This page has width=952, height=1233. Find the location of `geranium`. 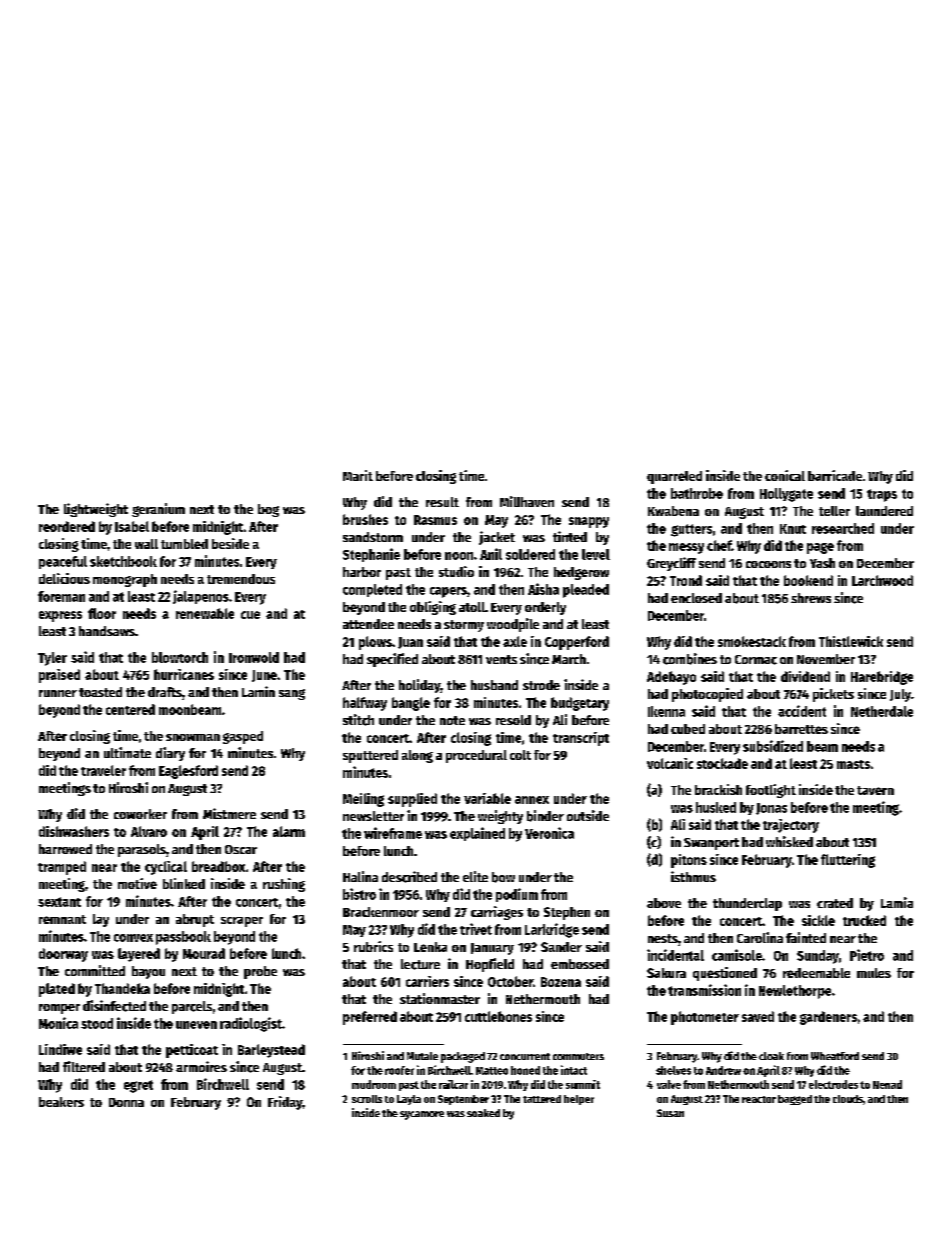

geranium is located at coordinates (158, 510).
